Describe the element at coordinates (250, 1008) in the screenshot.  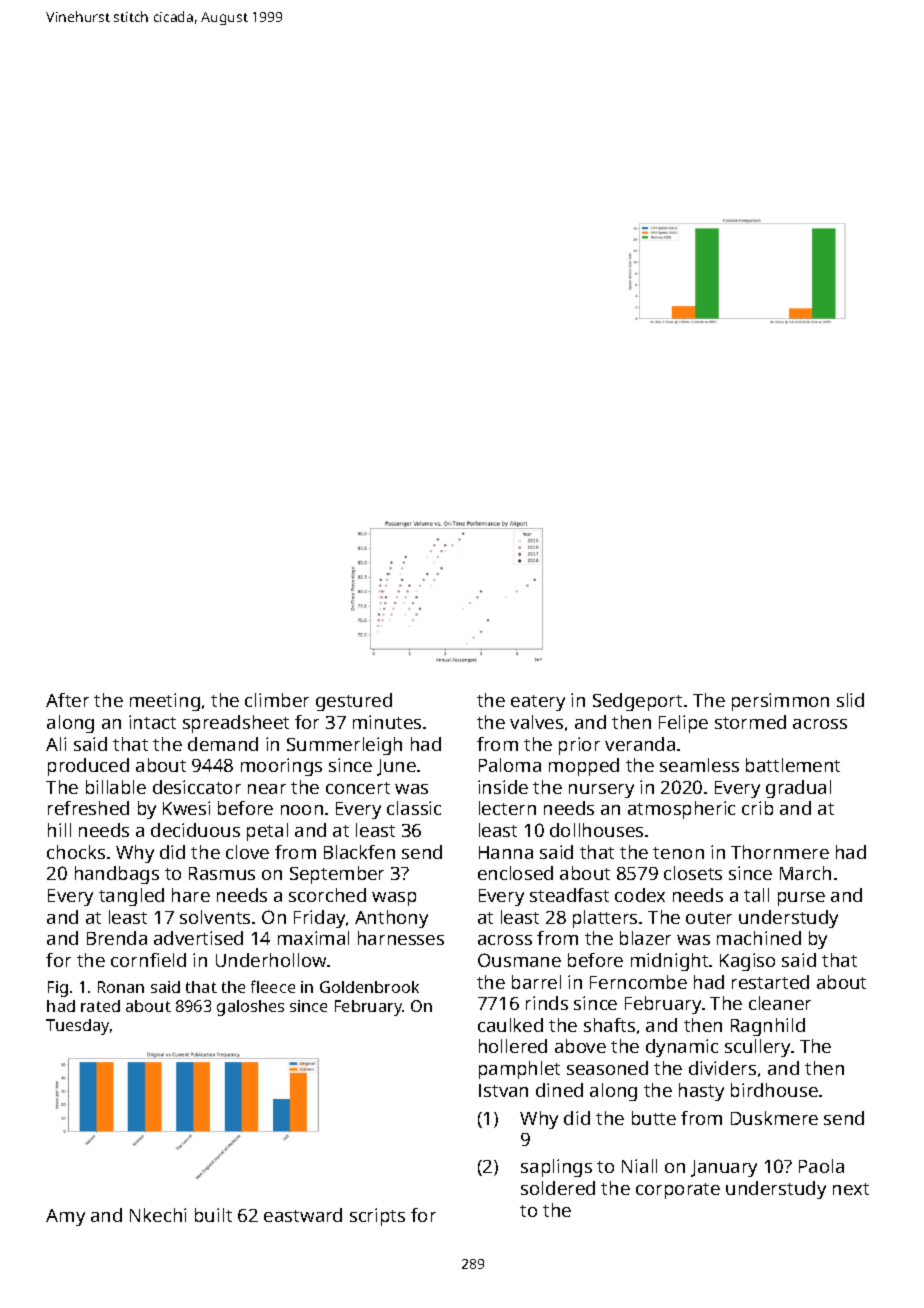
I see `galoshes` at that location.
